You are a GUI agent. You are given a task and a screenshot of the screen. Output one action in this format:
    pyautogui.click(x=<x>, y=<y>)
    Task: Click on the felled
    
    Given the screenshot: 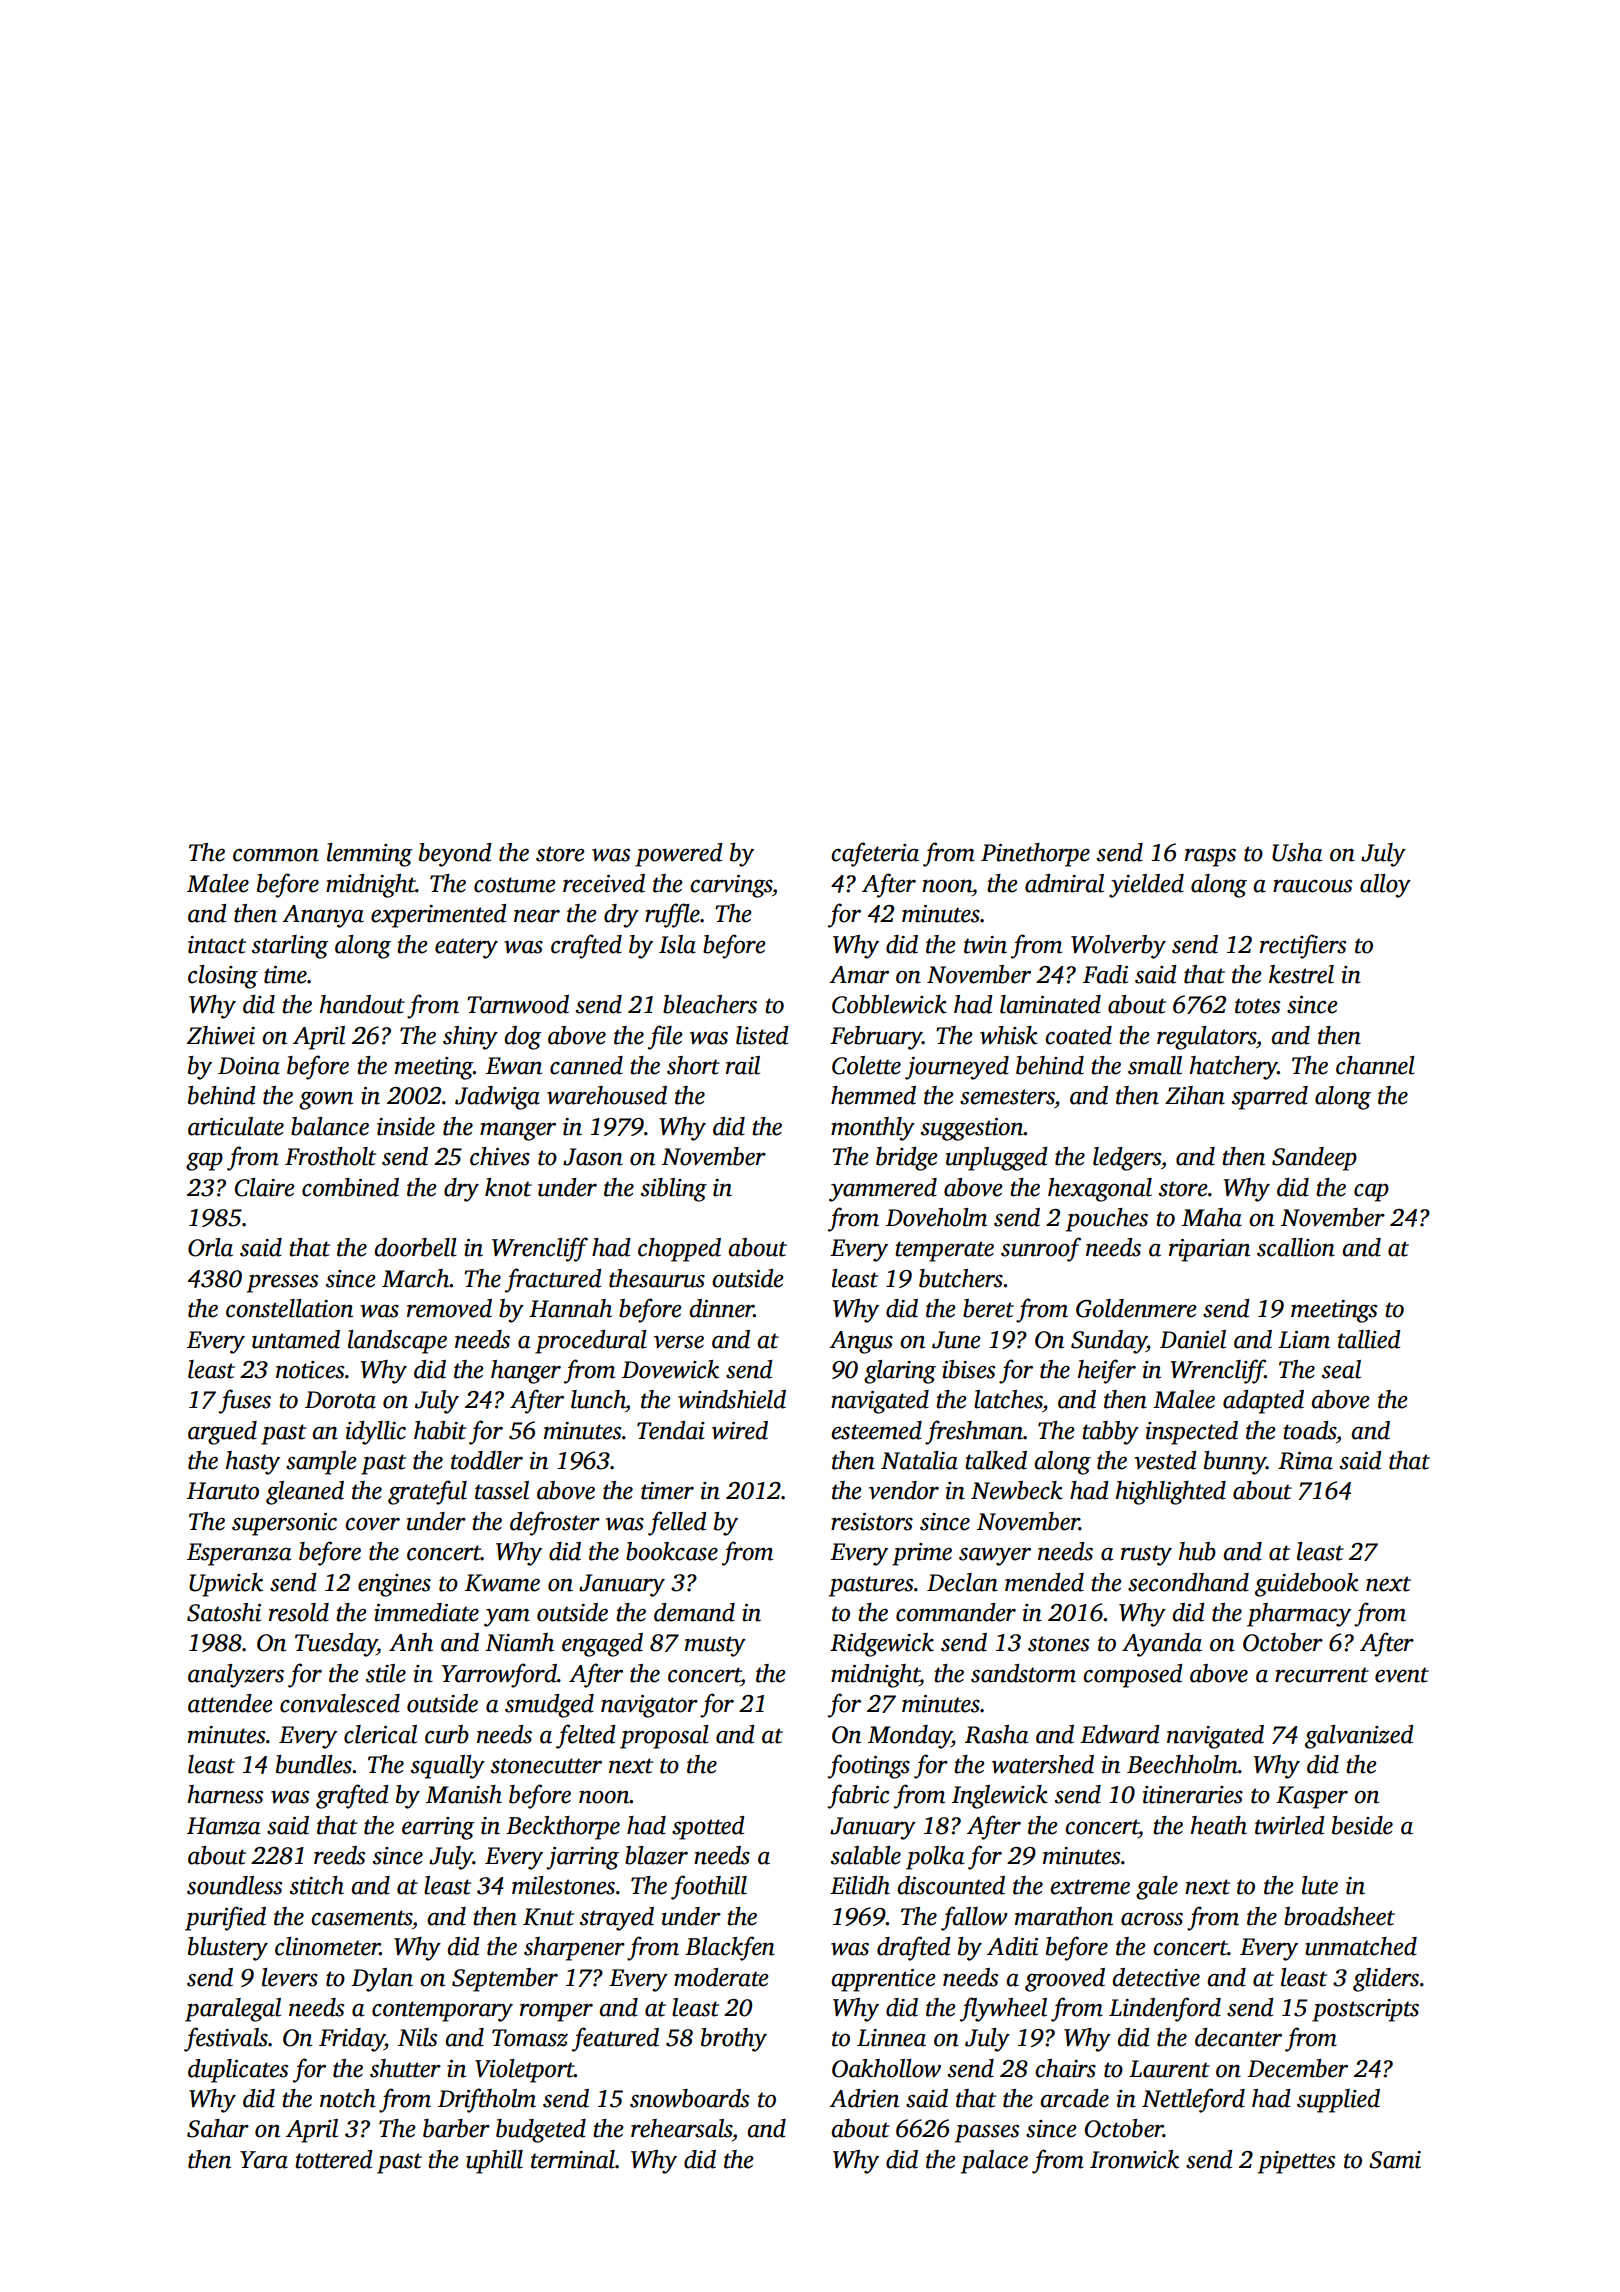 What is the action you would take?
    pyautogui.click(x=677, y=1523)
